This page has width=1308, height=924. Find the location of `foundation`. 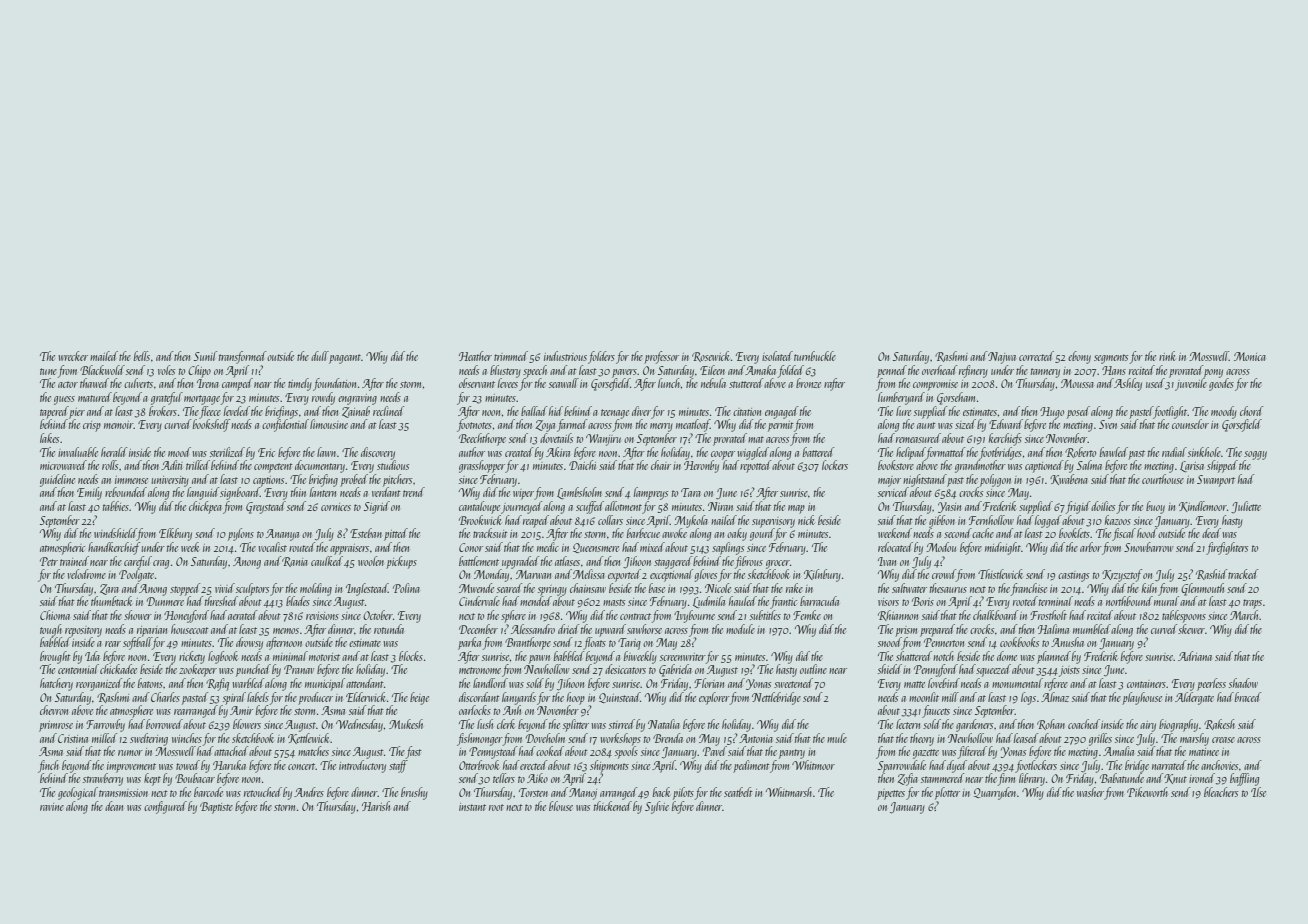

foundation is located at coordinates (334, 384).
